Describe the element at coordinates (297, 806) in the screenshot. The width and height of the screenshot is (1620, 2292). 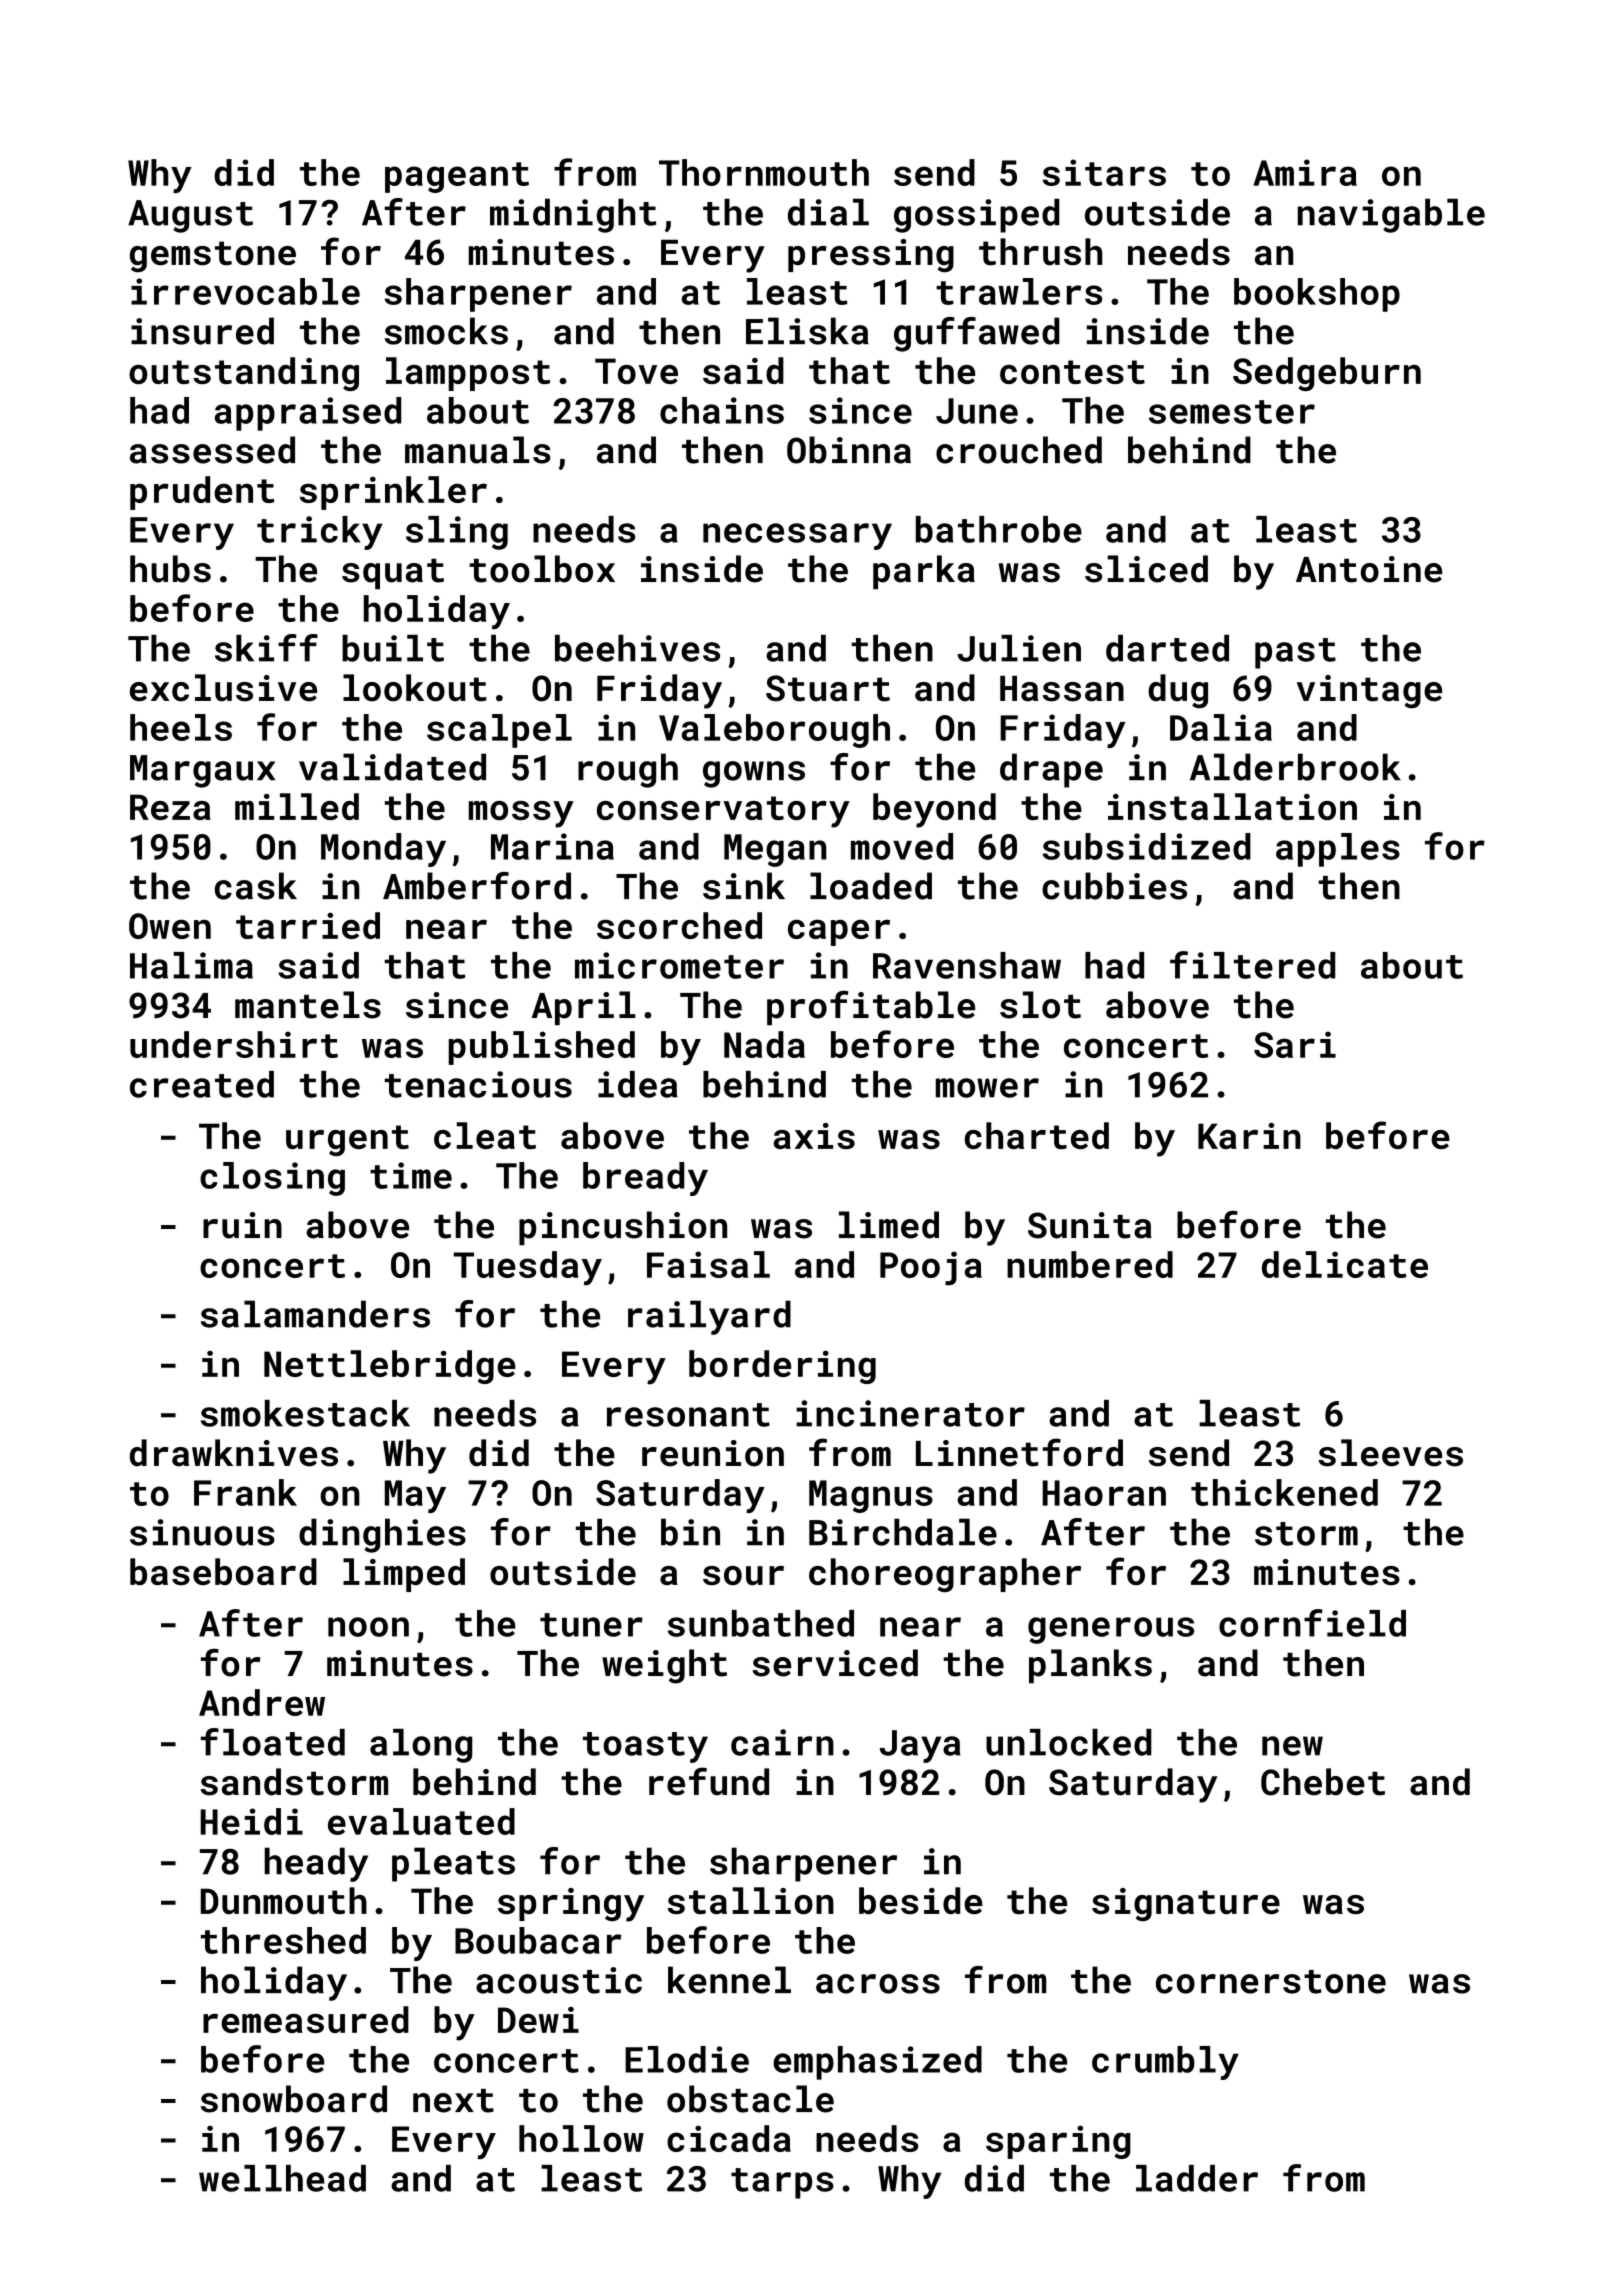
I see `milled` at that location.
